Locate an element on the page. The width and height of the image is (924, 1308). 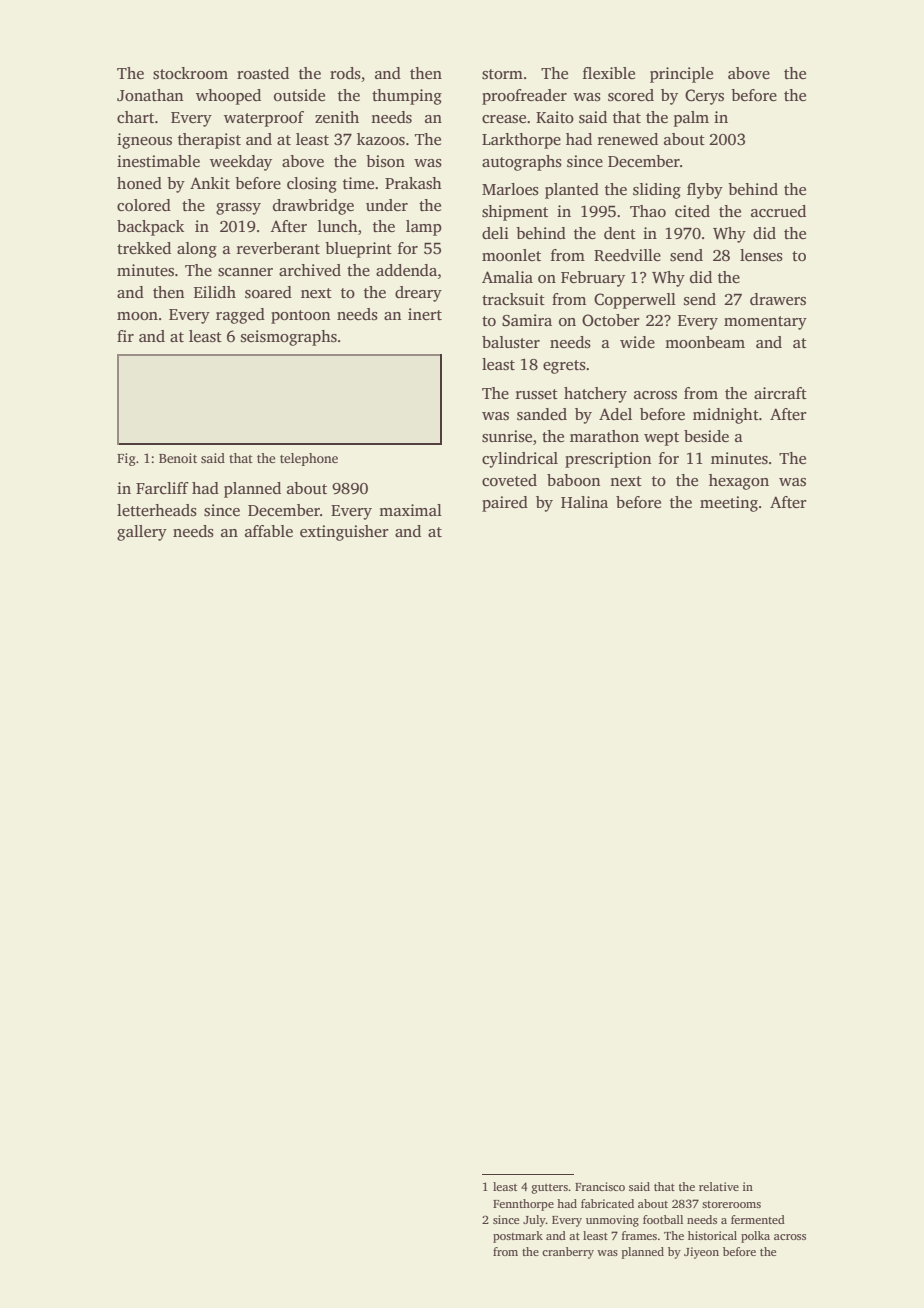
flexible is located at coordinates (609, 73).
